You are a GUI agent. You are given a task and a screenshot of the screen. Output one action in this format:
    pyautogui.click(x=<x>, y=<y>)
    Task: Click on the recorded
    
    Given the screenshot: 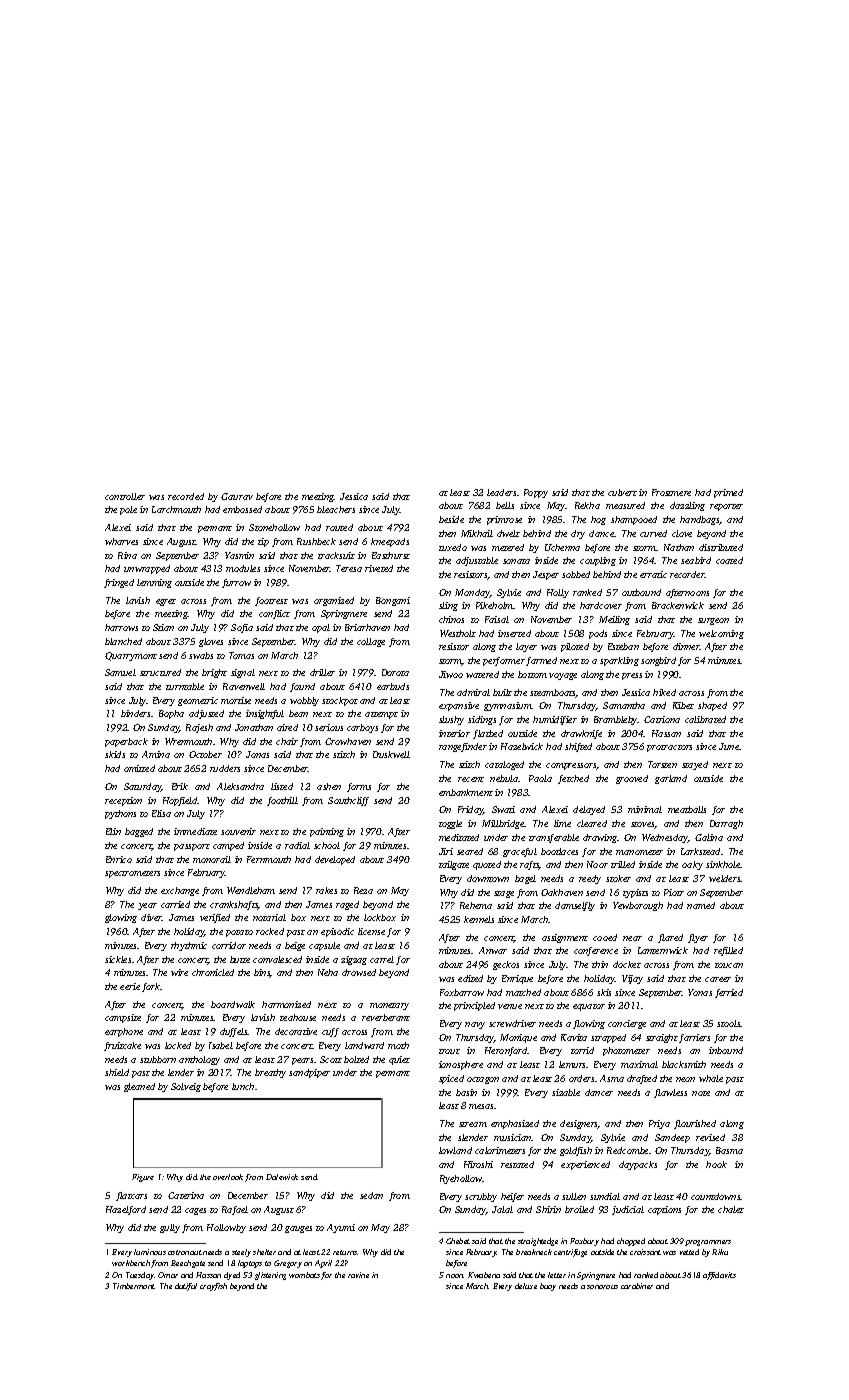 What is the action you would take?
    pyautogui.click(x=186, y=496)
